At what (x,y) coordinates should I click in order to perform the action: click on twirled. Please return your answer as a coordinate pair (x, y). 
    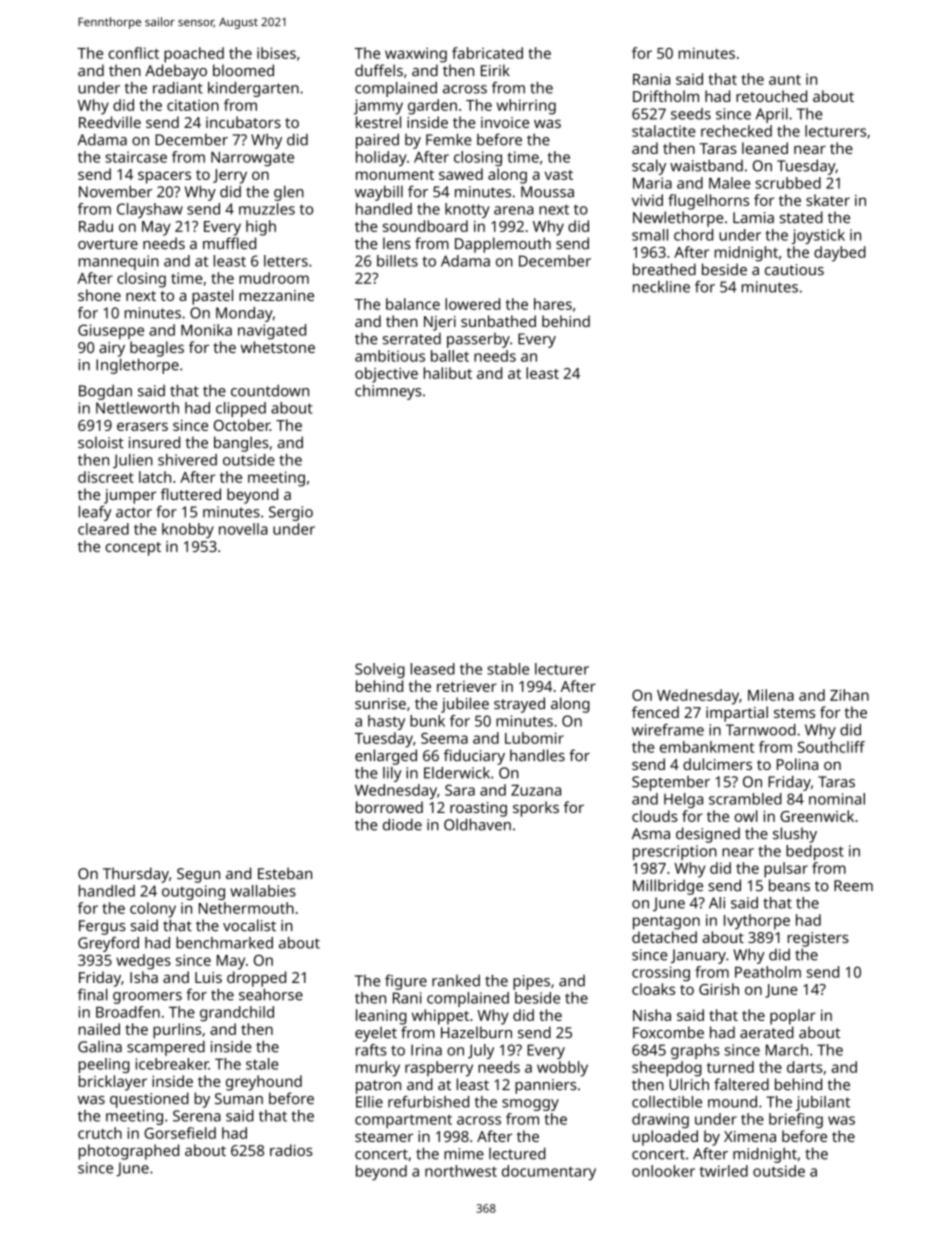
    Looking at the image, I should click on (724, 1171).
